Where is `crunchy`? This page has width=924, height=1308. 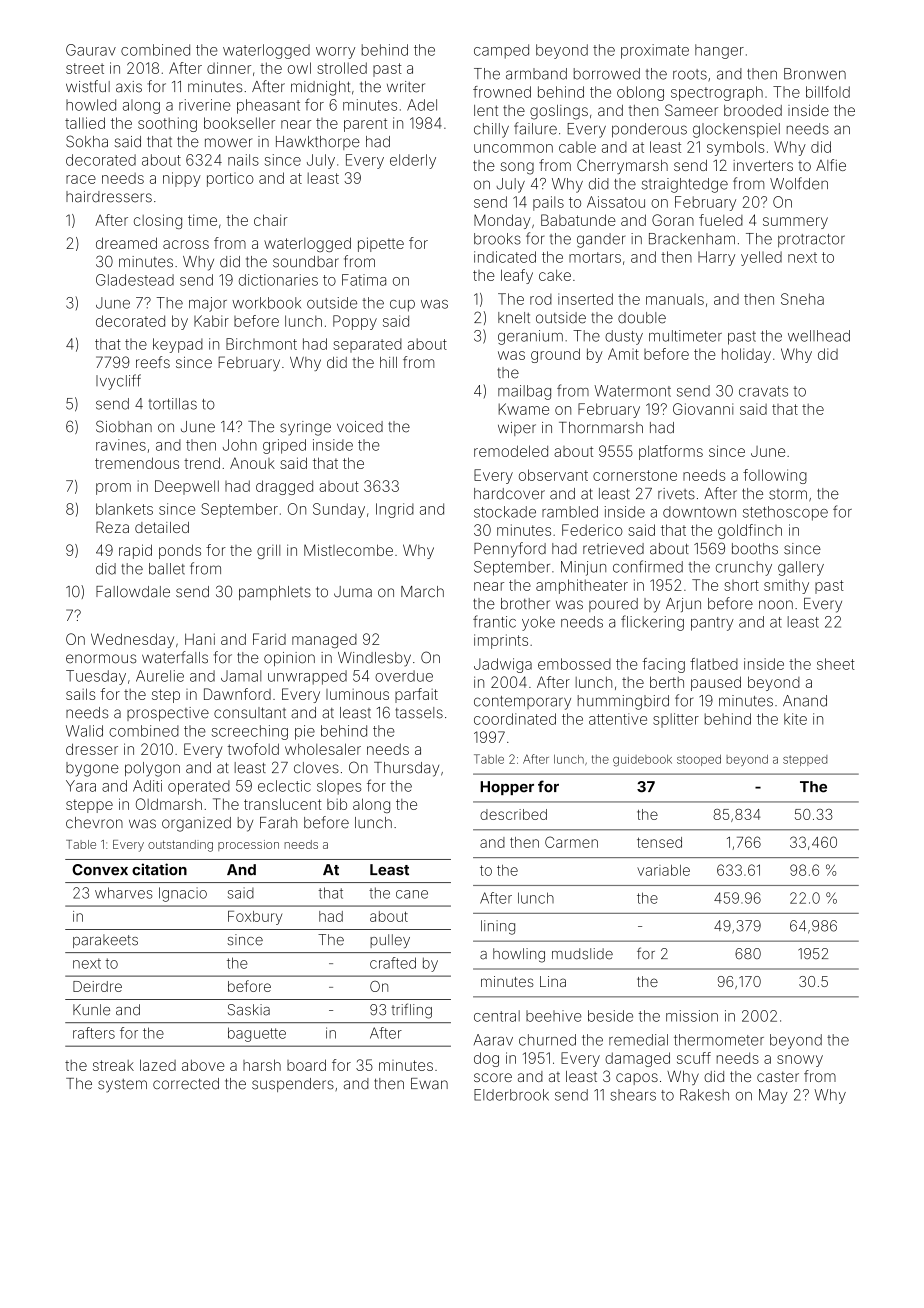
crunchy is located at coordinates (744, 568).
